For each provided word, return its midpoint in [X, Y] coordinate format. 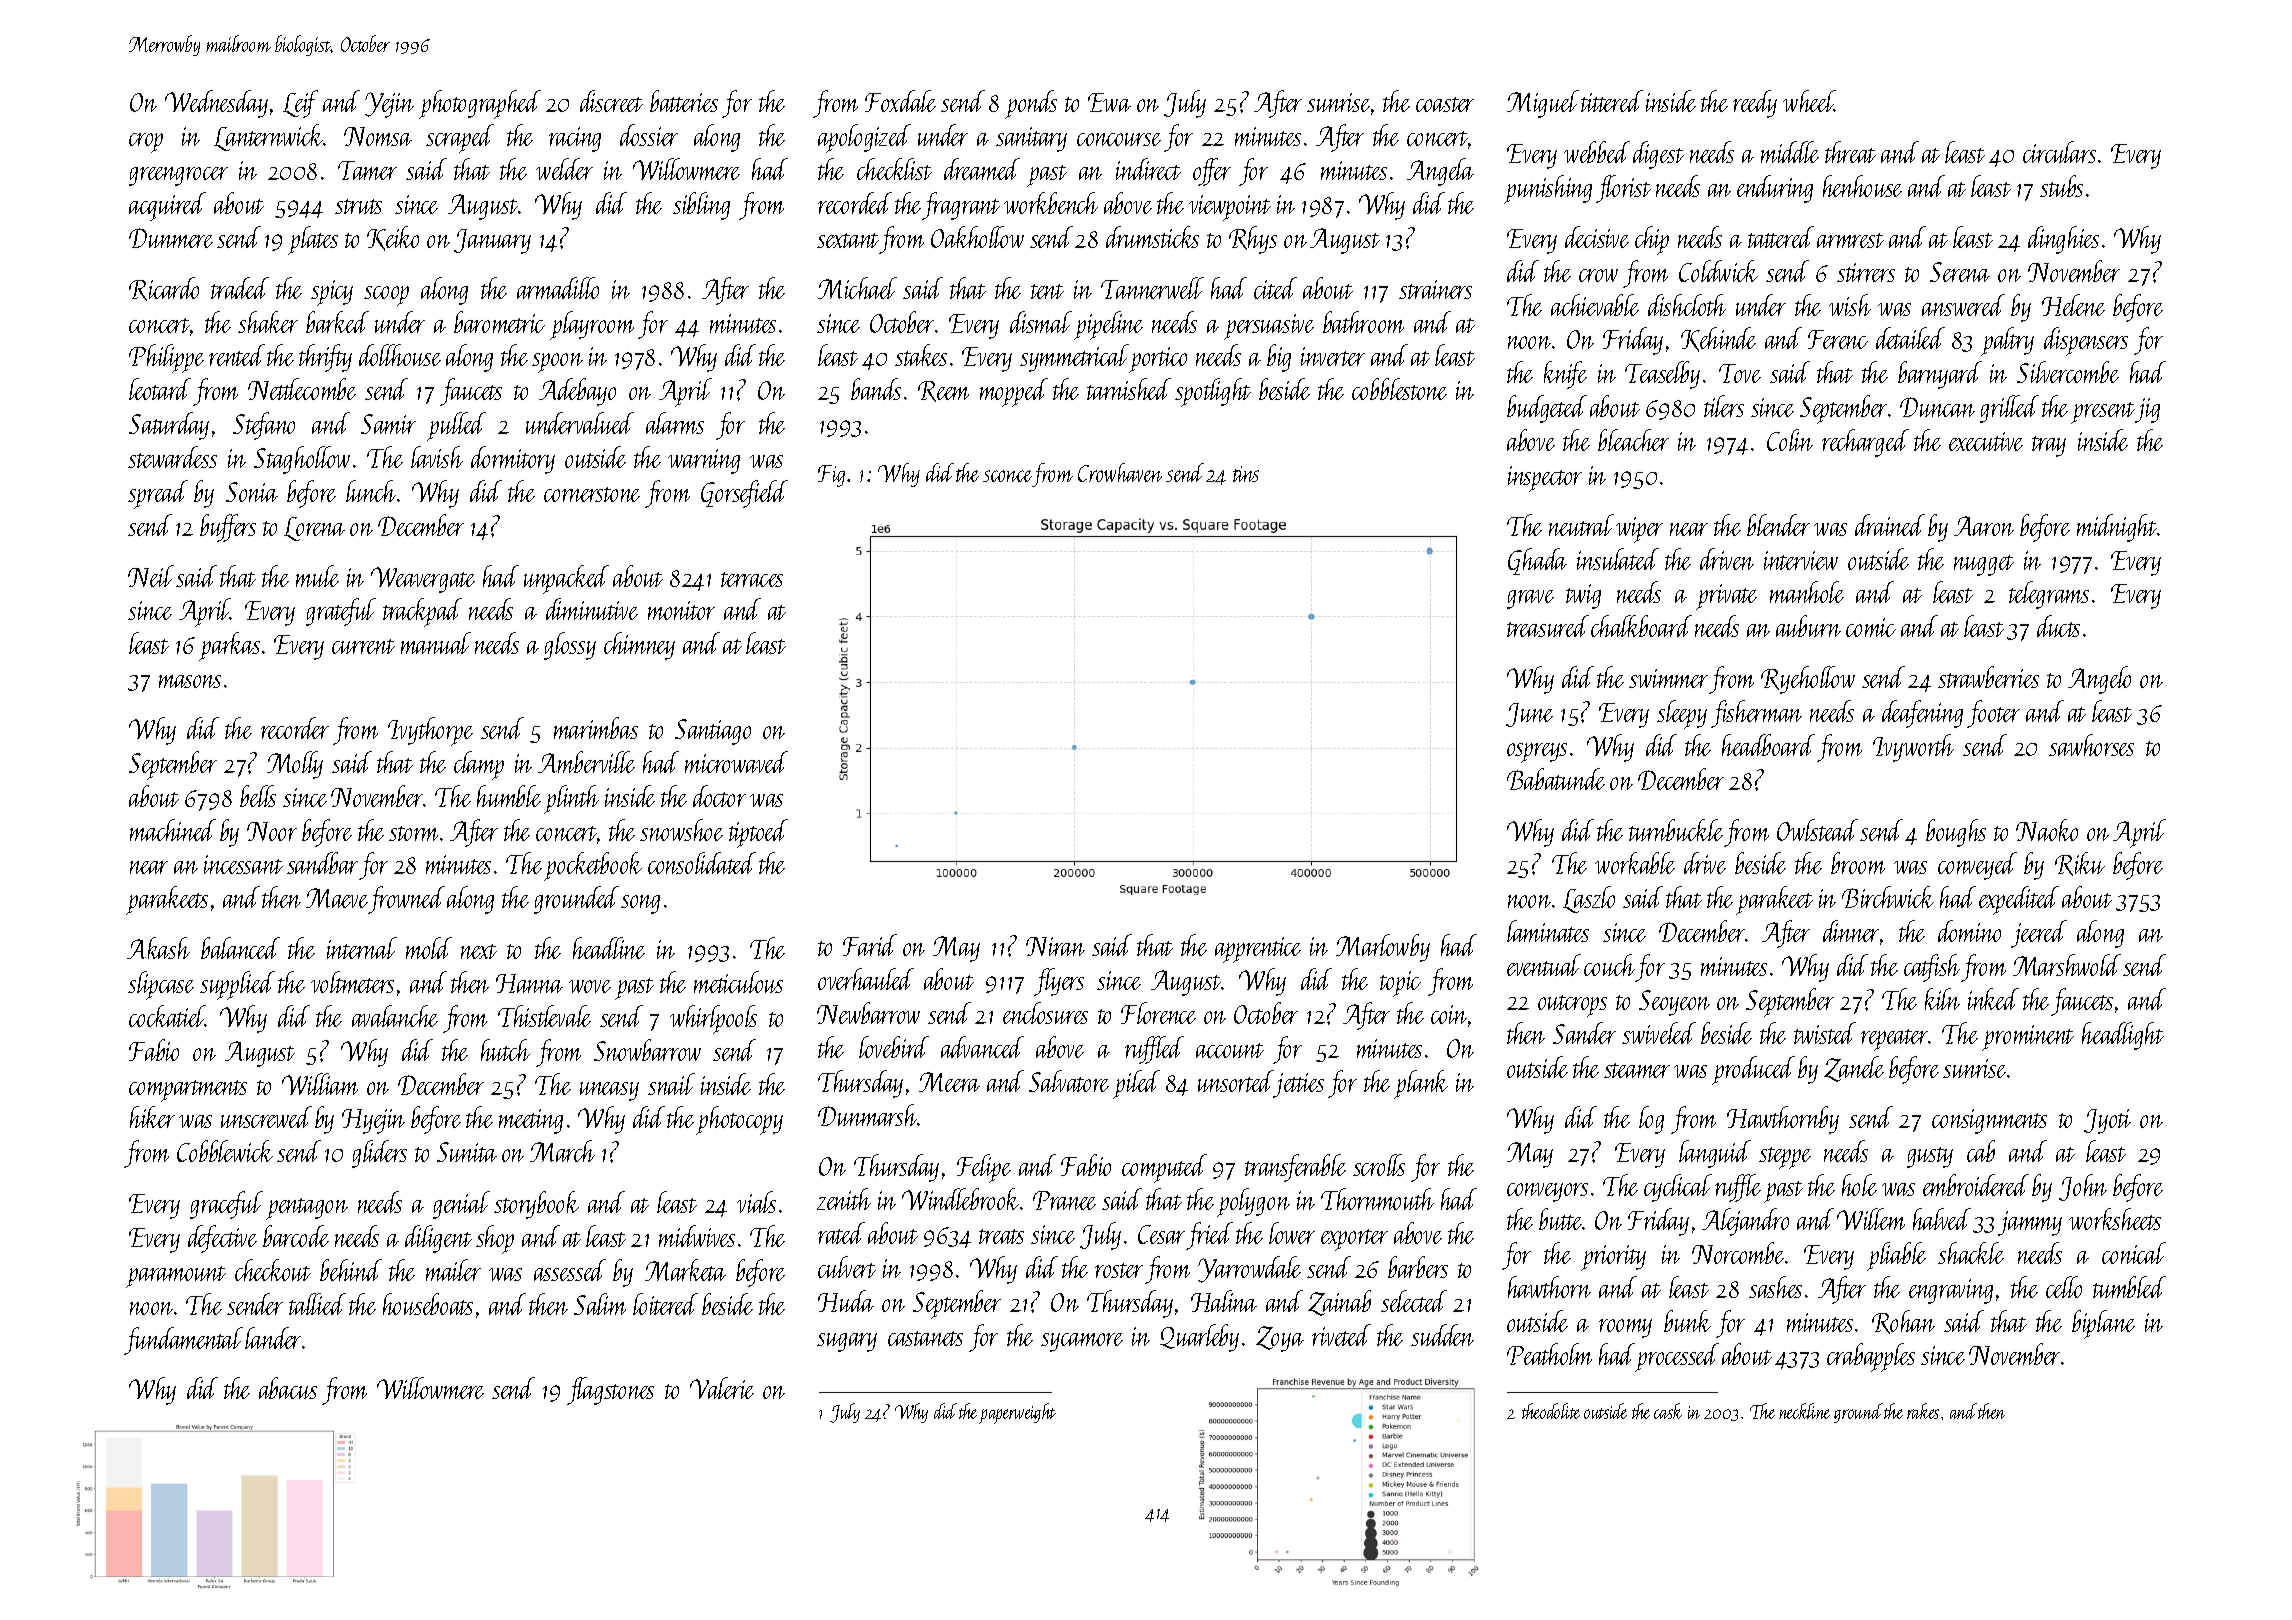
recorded [855, 203]
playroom [592, 325]
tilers [1724, 406]
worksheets [2115, 1219]
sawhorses [2091, 745]
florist [1623, 189]
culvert [847, 1267]
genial [461, 1205]
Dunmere [171, 238]
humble [509, 796]
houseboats [428, 1304]
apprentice [1258, 950]
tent [1047, 291]
